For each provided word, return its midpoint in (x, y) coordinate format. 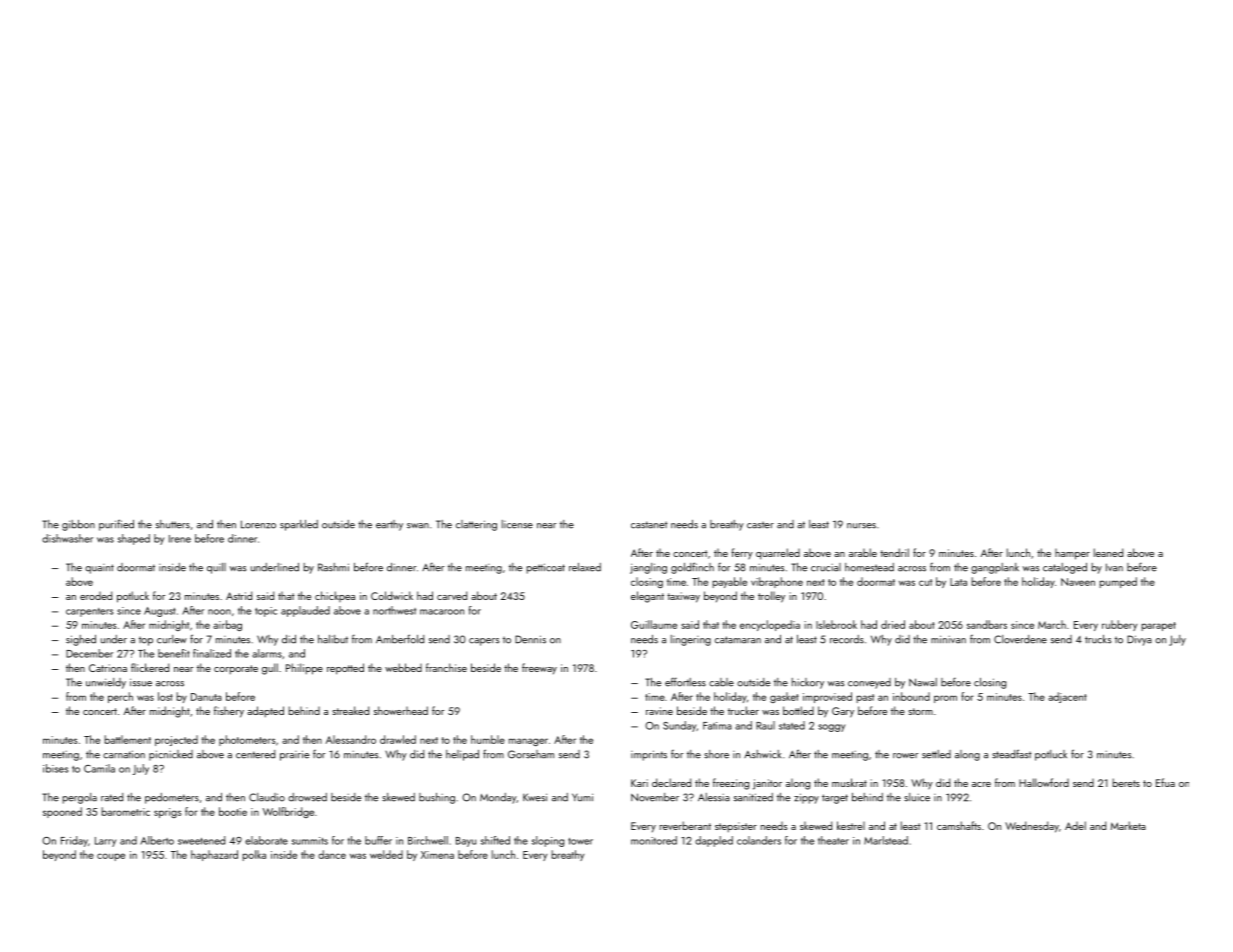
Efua (1165, 782)
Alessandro (351, 739)
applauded (305, 611)
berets (1126, 782)
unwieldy (106, 683)
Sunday (679, 726)
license (517, 524)
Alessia (714, 797)
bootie (233, 811)
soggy (831, 728)
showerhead (401, 710)
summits (310, 841)
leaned (1108, 552)
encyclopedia (770, 625)
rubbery (1119, 625)
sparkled (299, 525)
